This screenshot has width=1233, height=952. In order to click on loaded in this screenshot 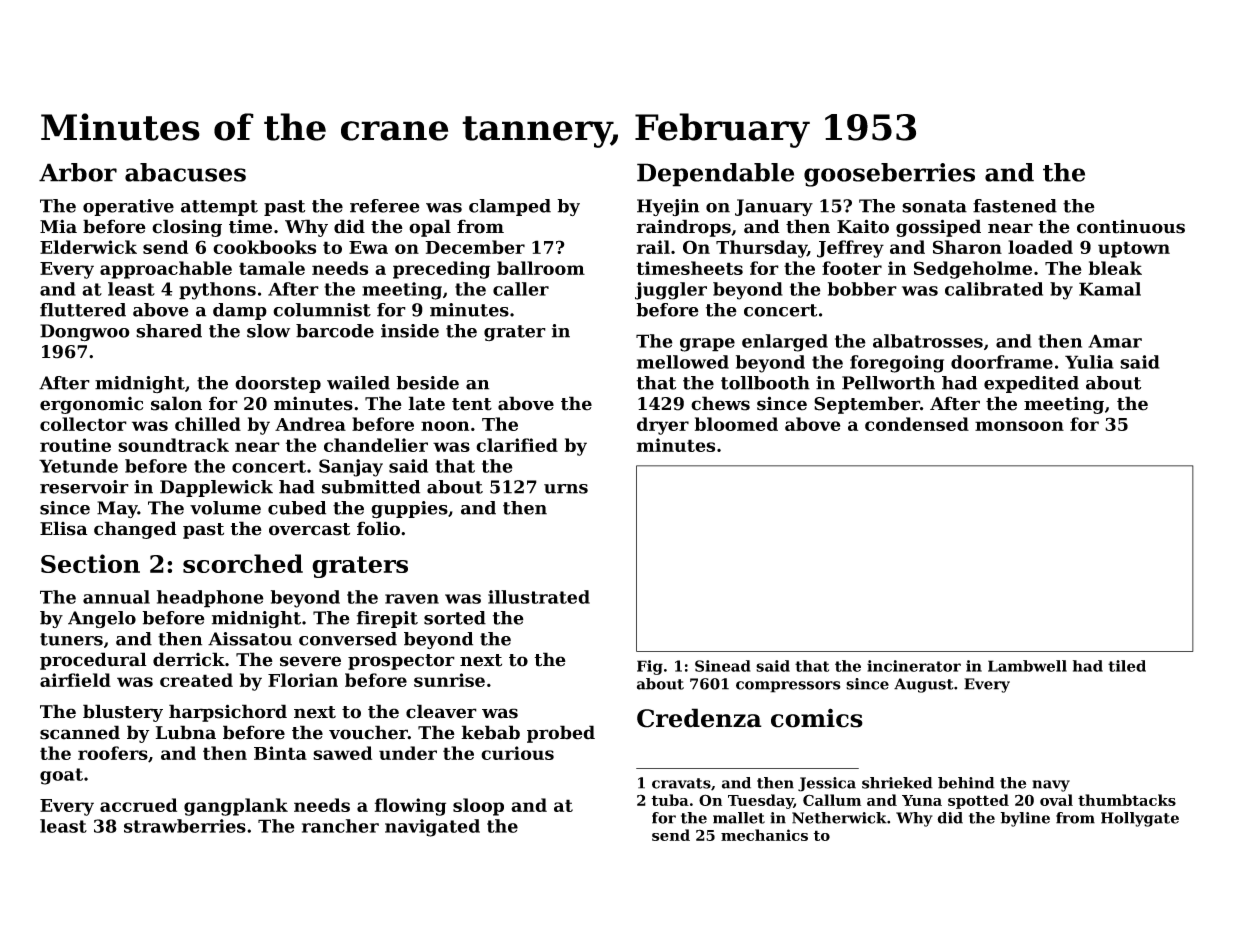, I will do `click(1040, 247)`.
